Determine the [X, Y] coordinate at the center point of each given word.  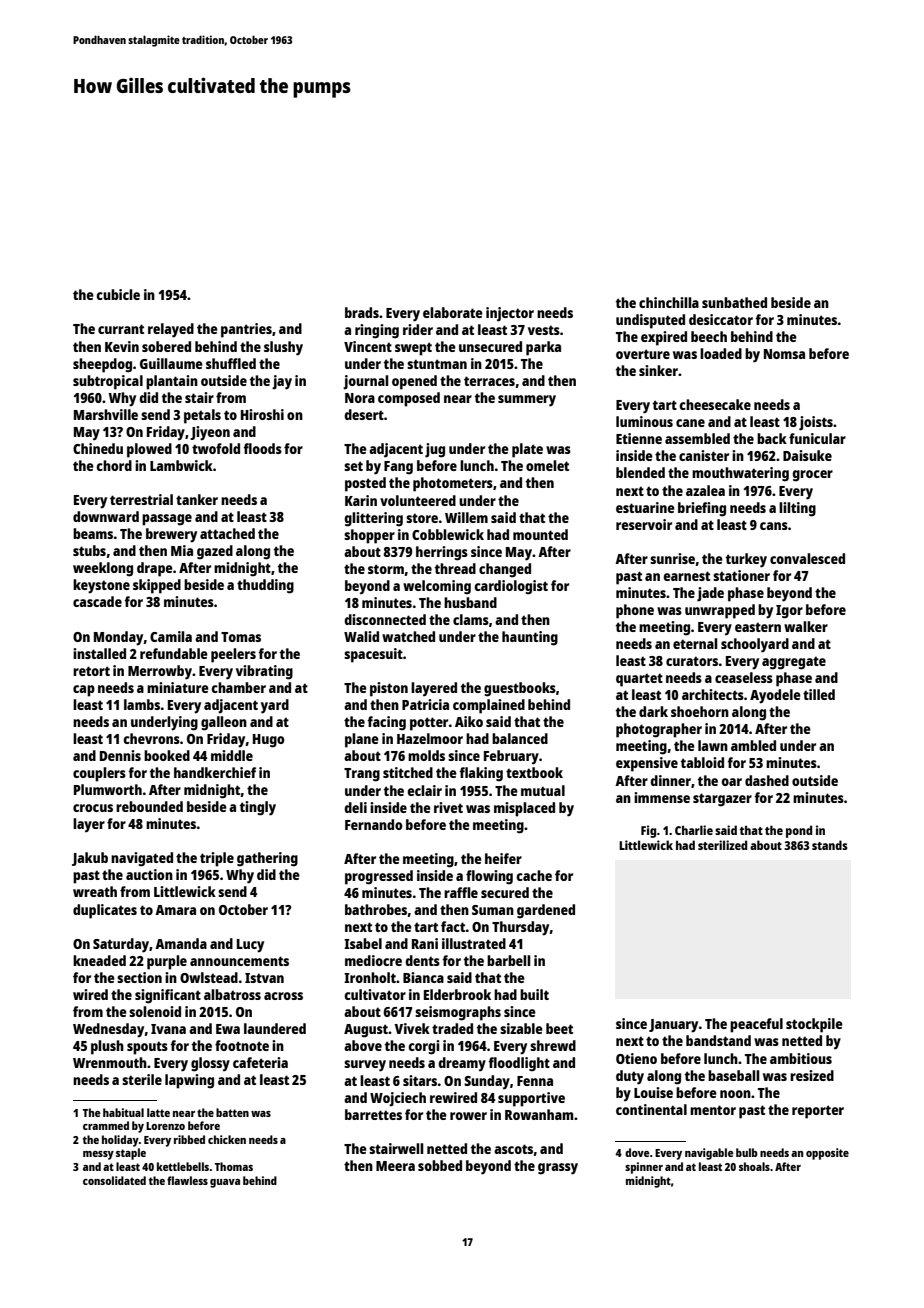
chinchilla [669, 302]
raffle [461, 892]
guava [225, 1183]
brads [362, 312]
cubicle [118, 294]
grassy [558, 1169]
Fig [649, 831]
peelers [233, 655]
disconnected [385, 619]
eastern [758, 627]
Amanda [181, 943]
